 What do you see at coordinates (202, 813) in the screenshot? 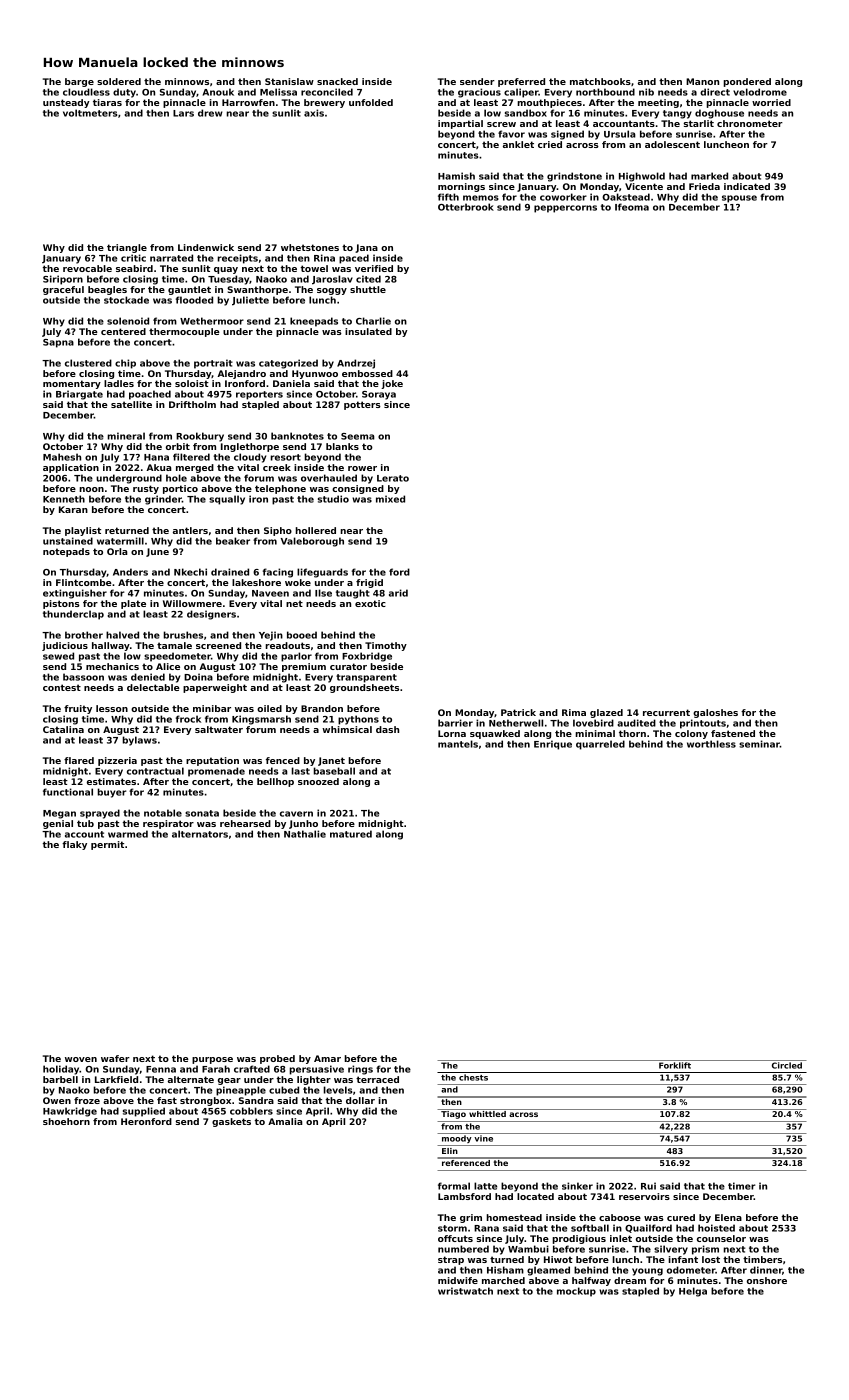
I see `sonata` at bounding box center [202, 813].
